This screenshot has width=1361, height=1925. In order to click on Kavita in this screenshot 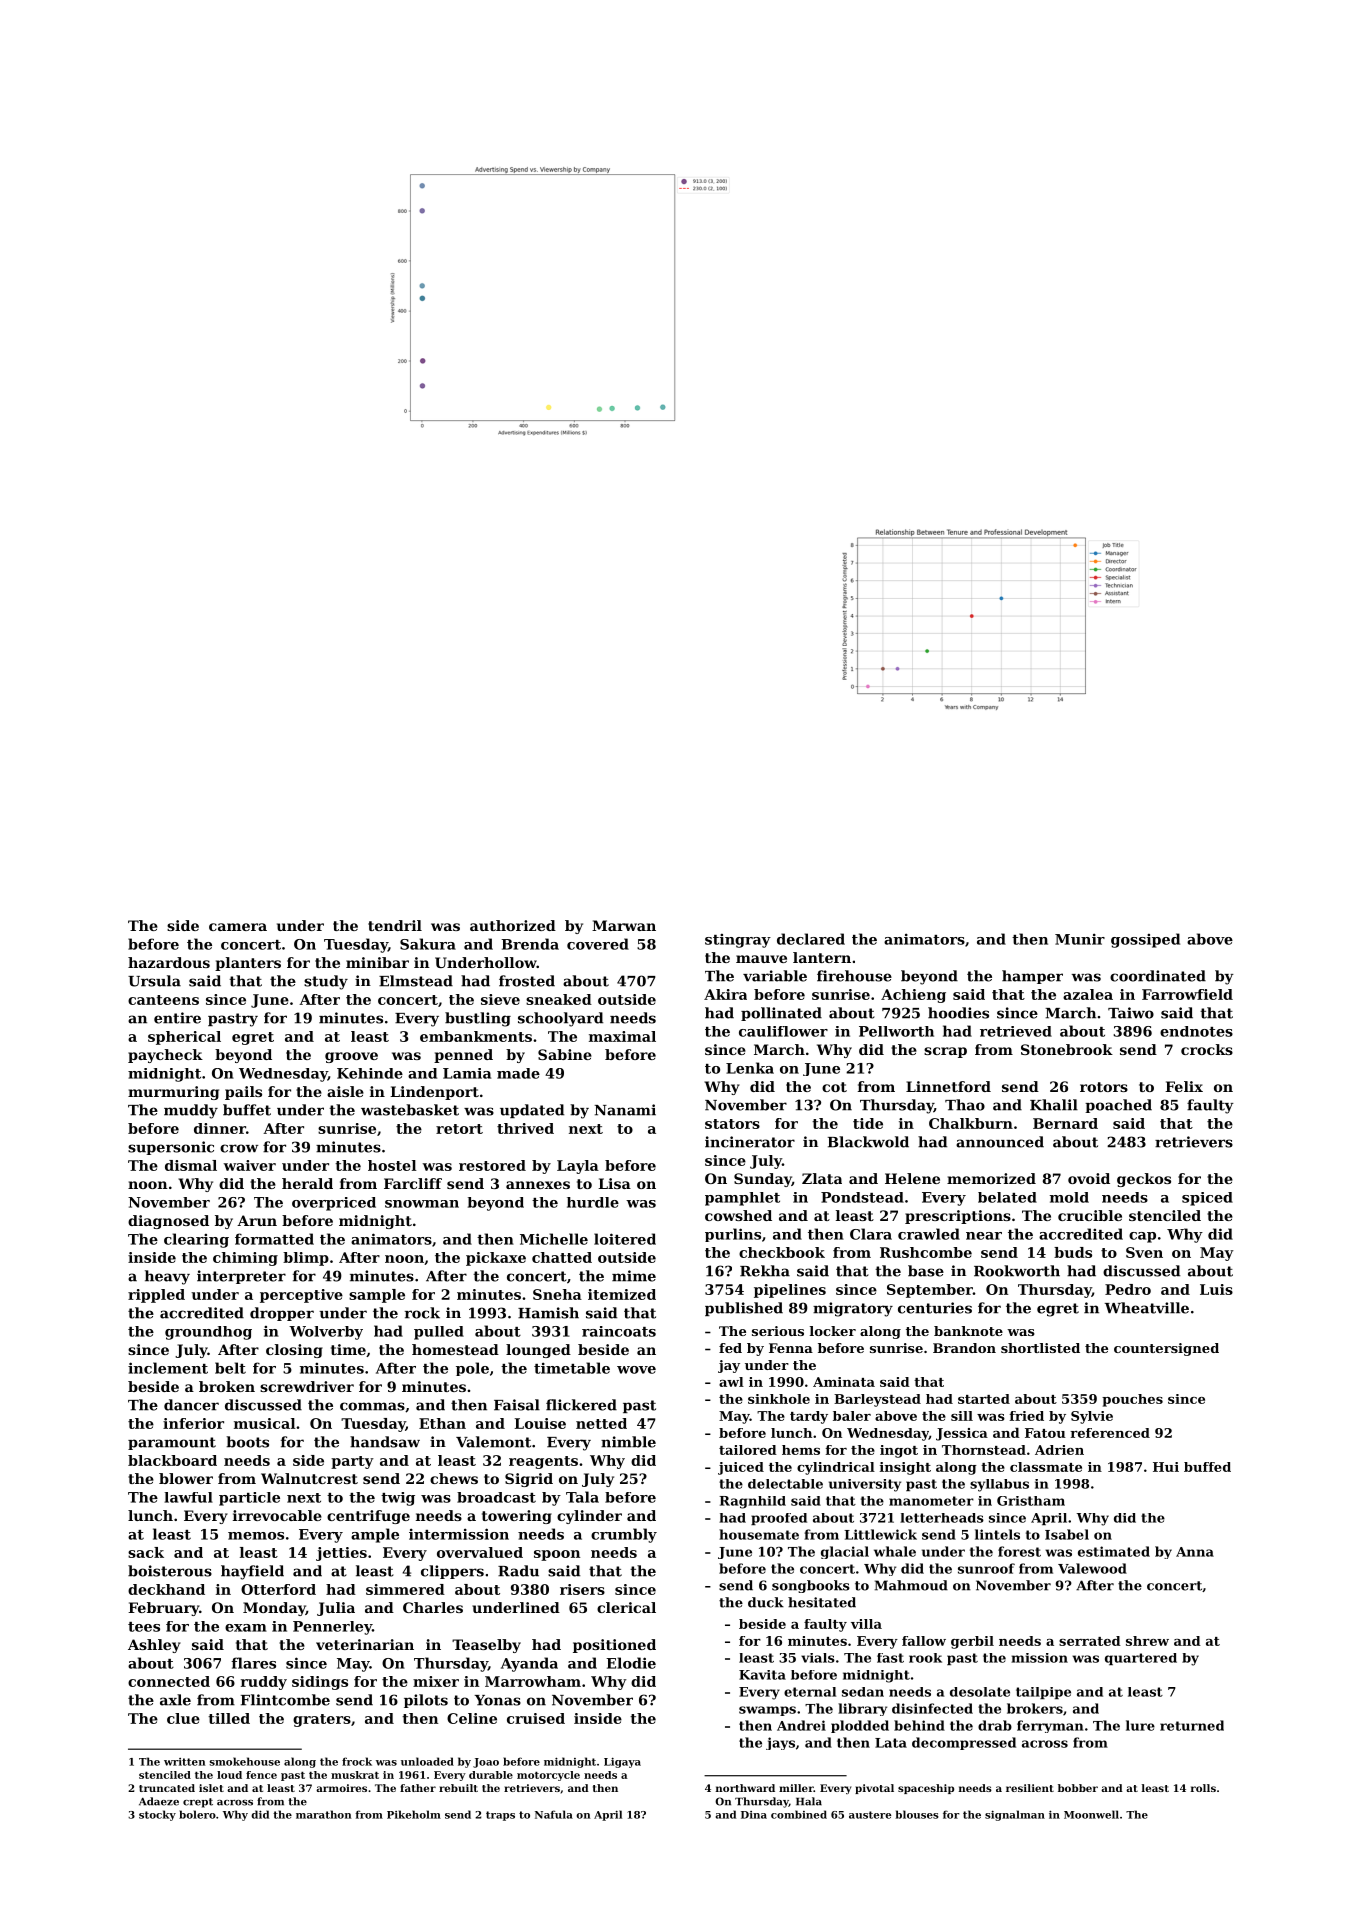, I will do `click(762, 1675)`.
